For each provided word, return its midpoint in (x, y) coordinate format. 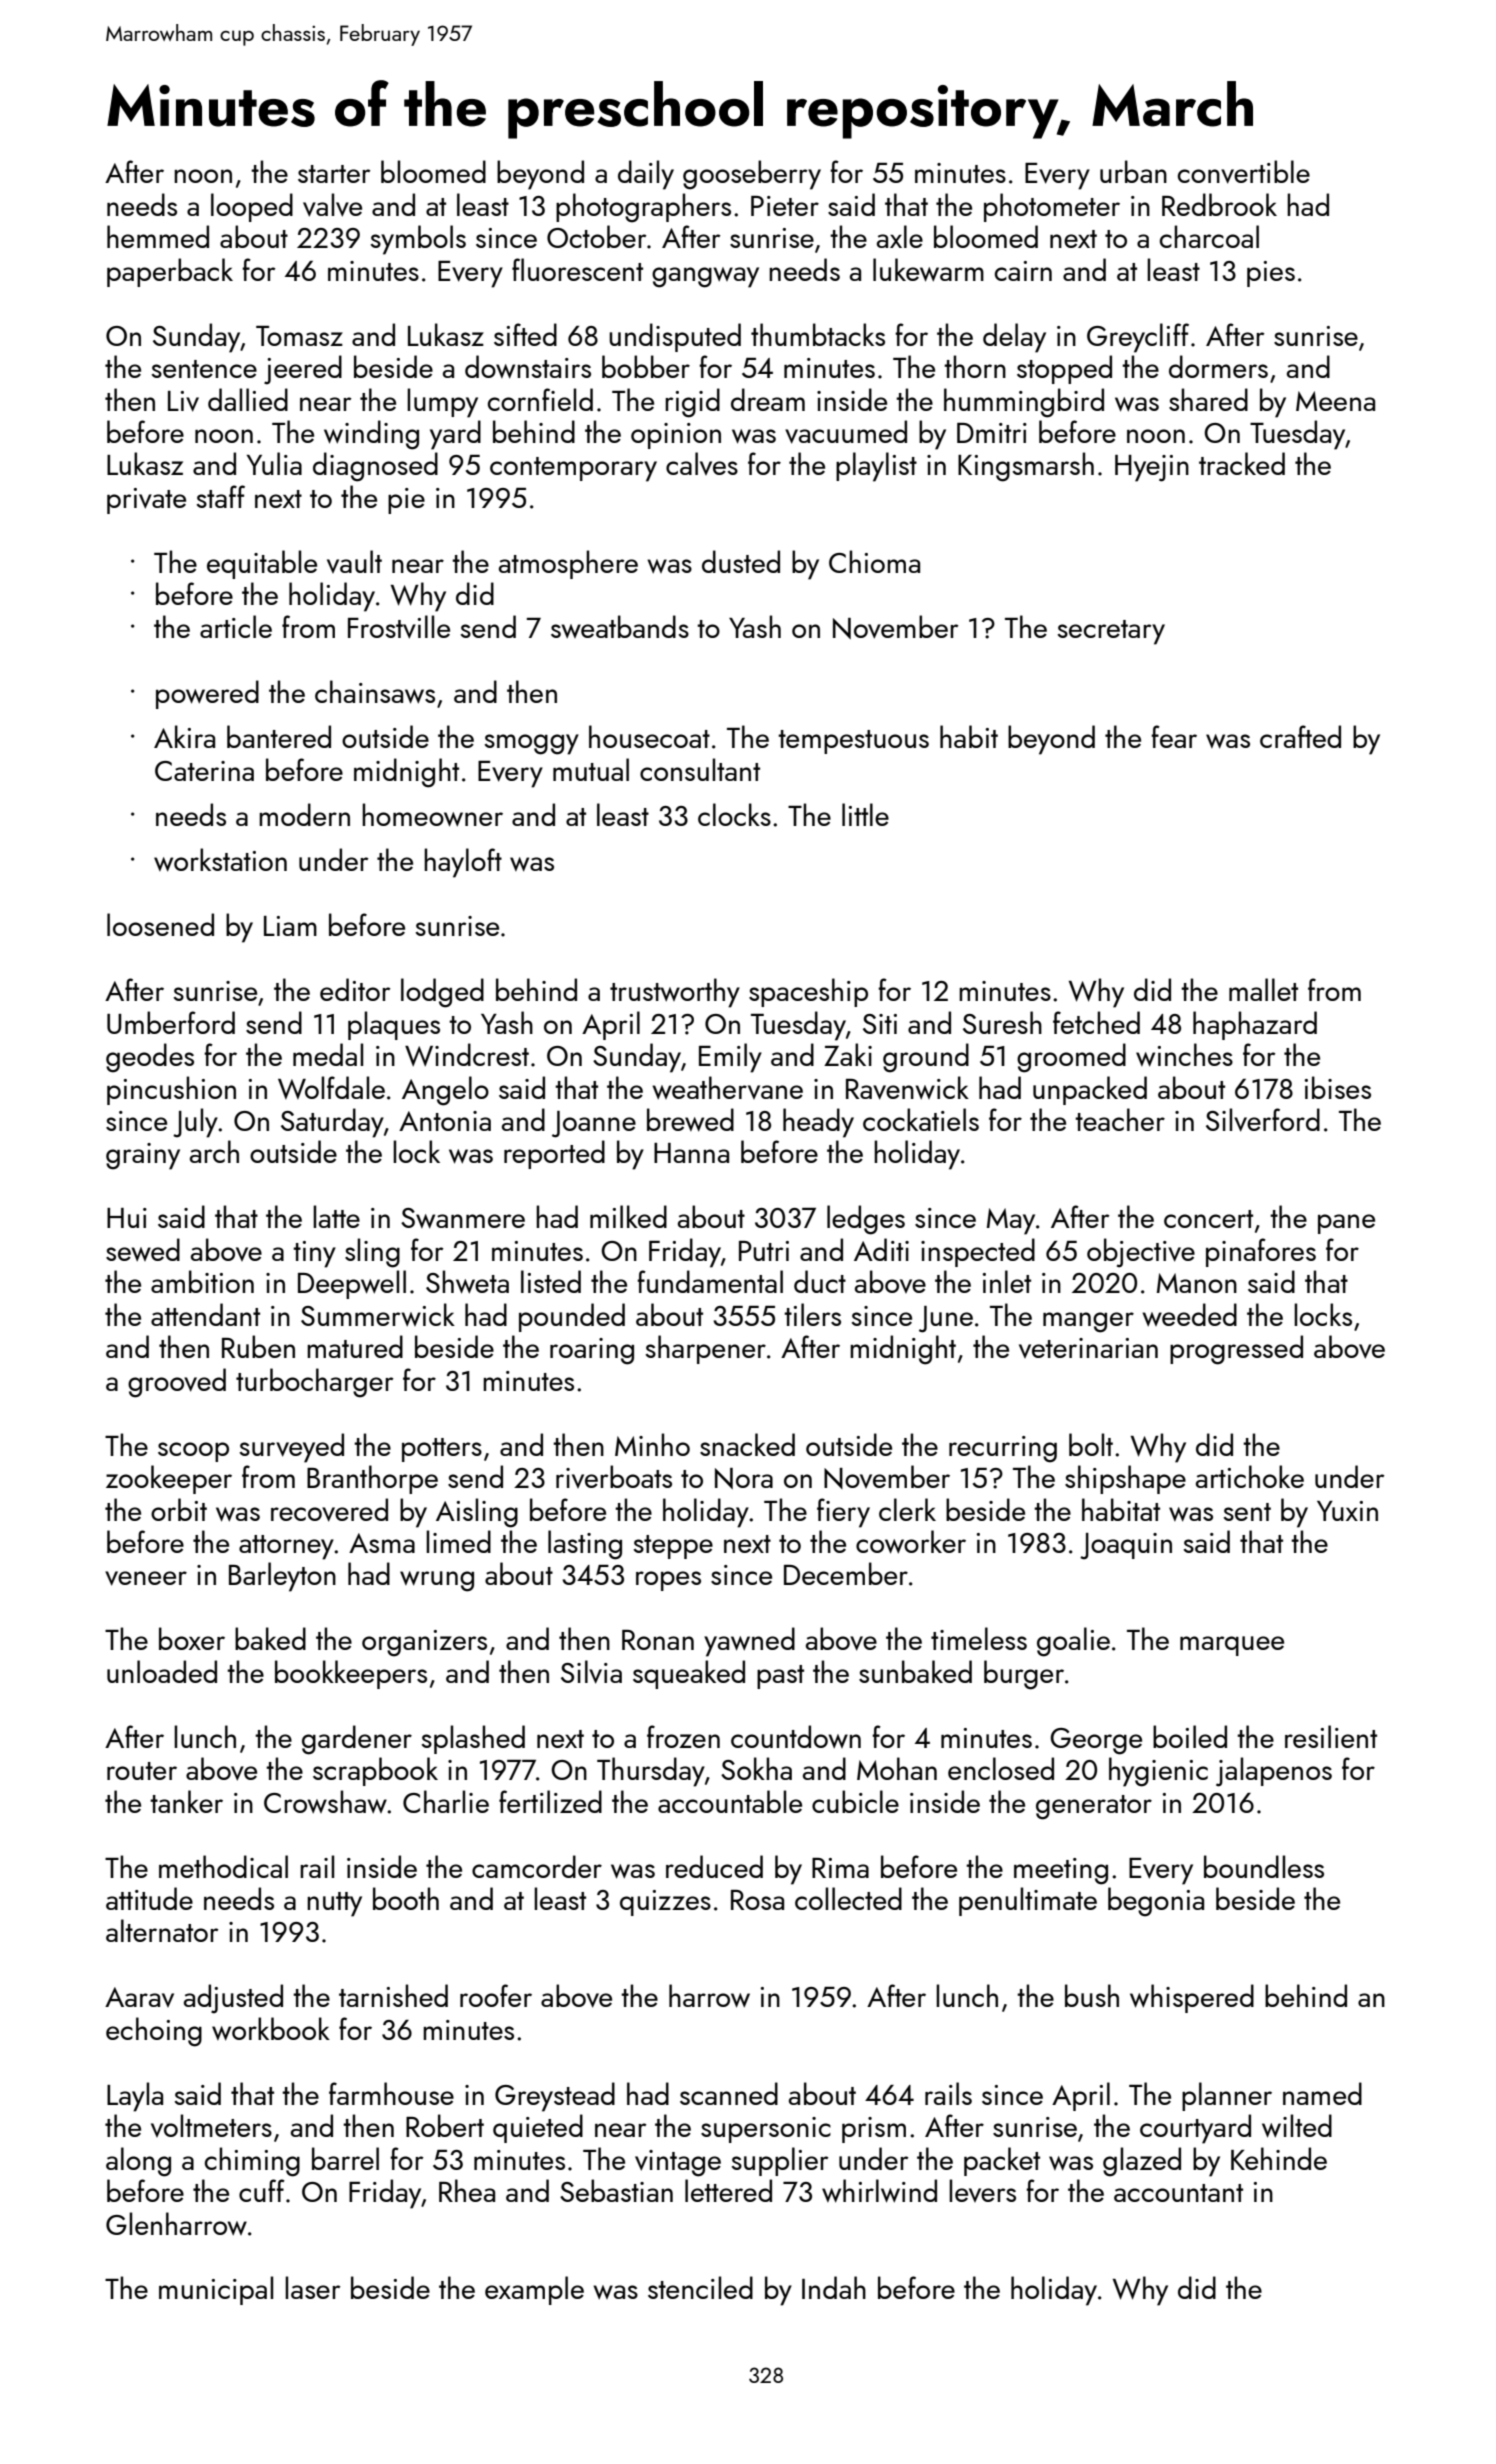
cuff (262, 2190)
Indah (834, 2287)
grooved (177, 1383)
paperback (170, 272)
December (846, 1573)
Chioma (874, 561)
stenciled (700, 2287)
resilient (1331, 1736)
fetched (1096, 1022)
